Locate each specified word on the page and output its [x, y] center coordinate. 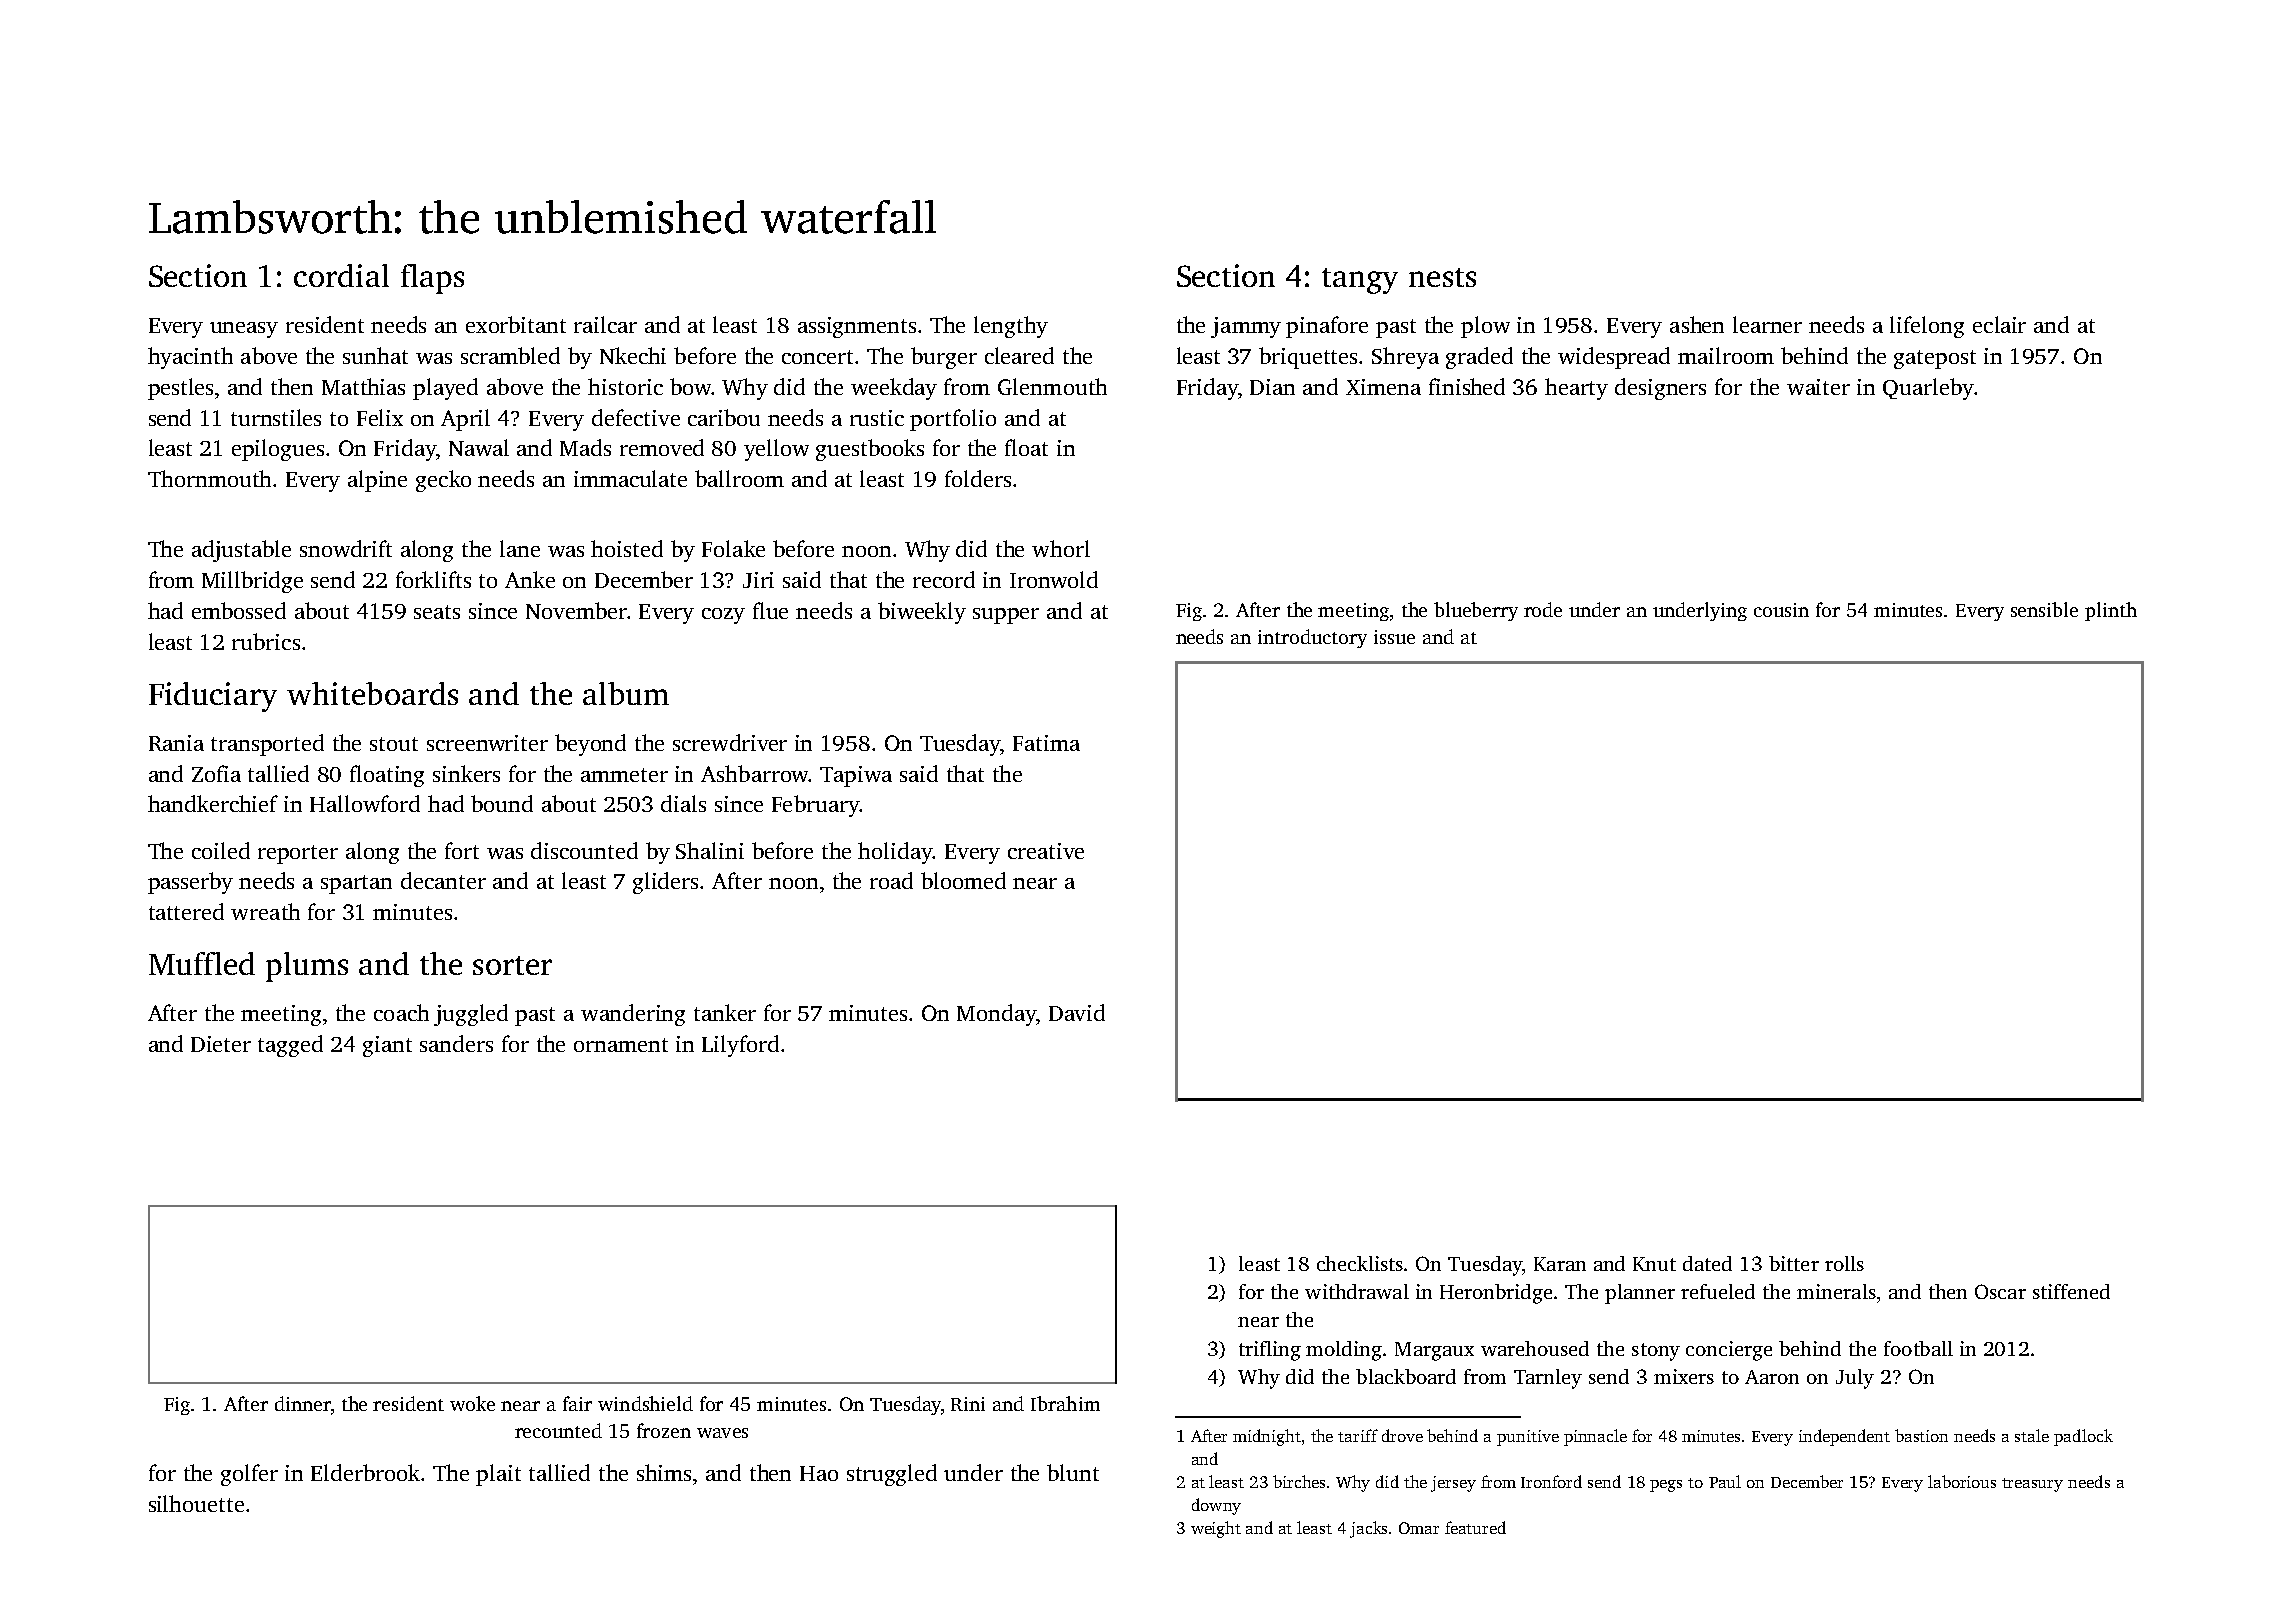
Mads [585, 447]
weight [1216, 1529]
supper [1006, 616]
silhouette [196, 1503]
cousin [1781, 610]
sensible [2044, 609]
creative [1046, 851]
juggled [471, 1015]
